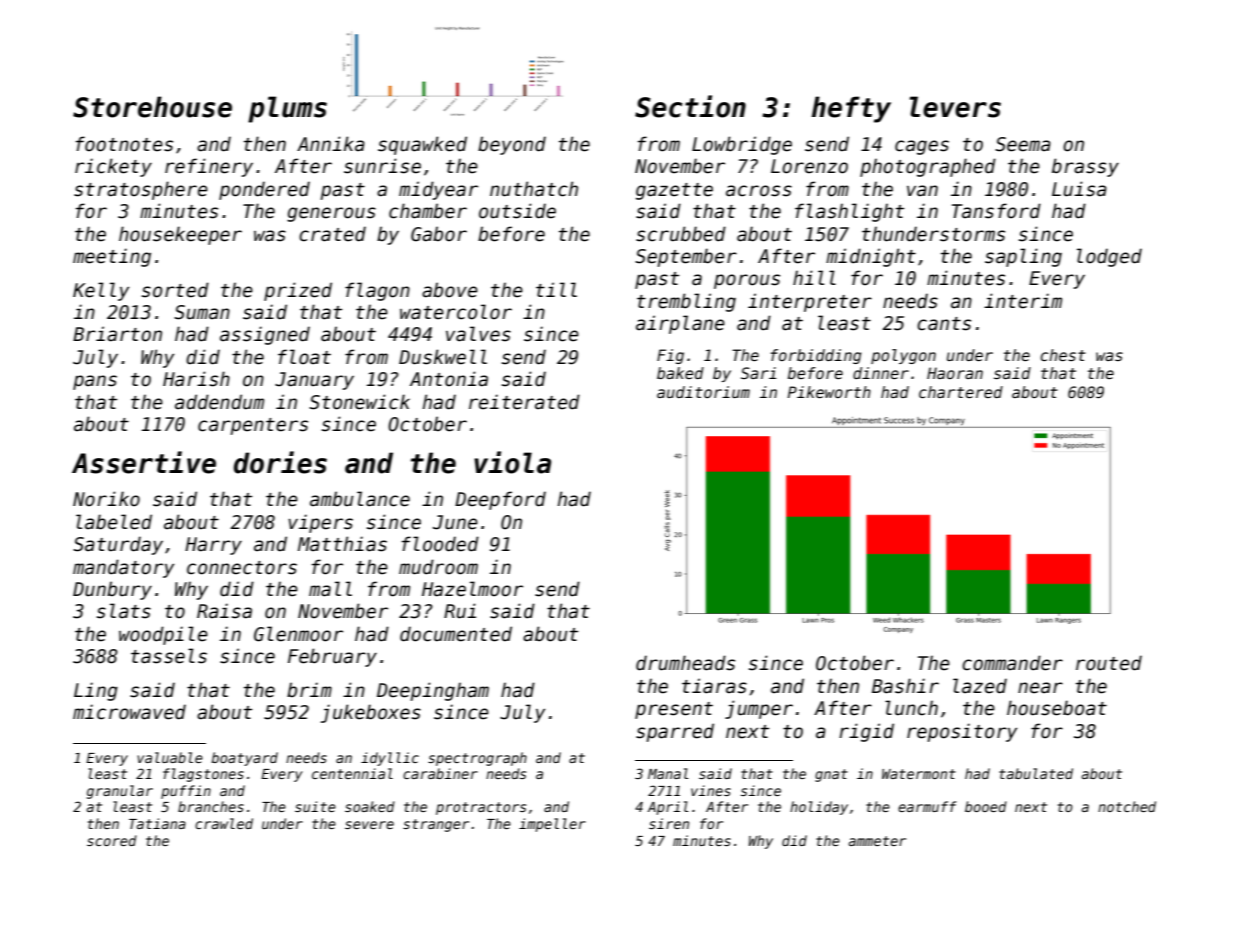 This screenshot has width=1233, height=952. Describe the element at coordinates (330, 589) in the screenshot. I see `mall` at that location.
